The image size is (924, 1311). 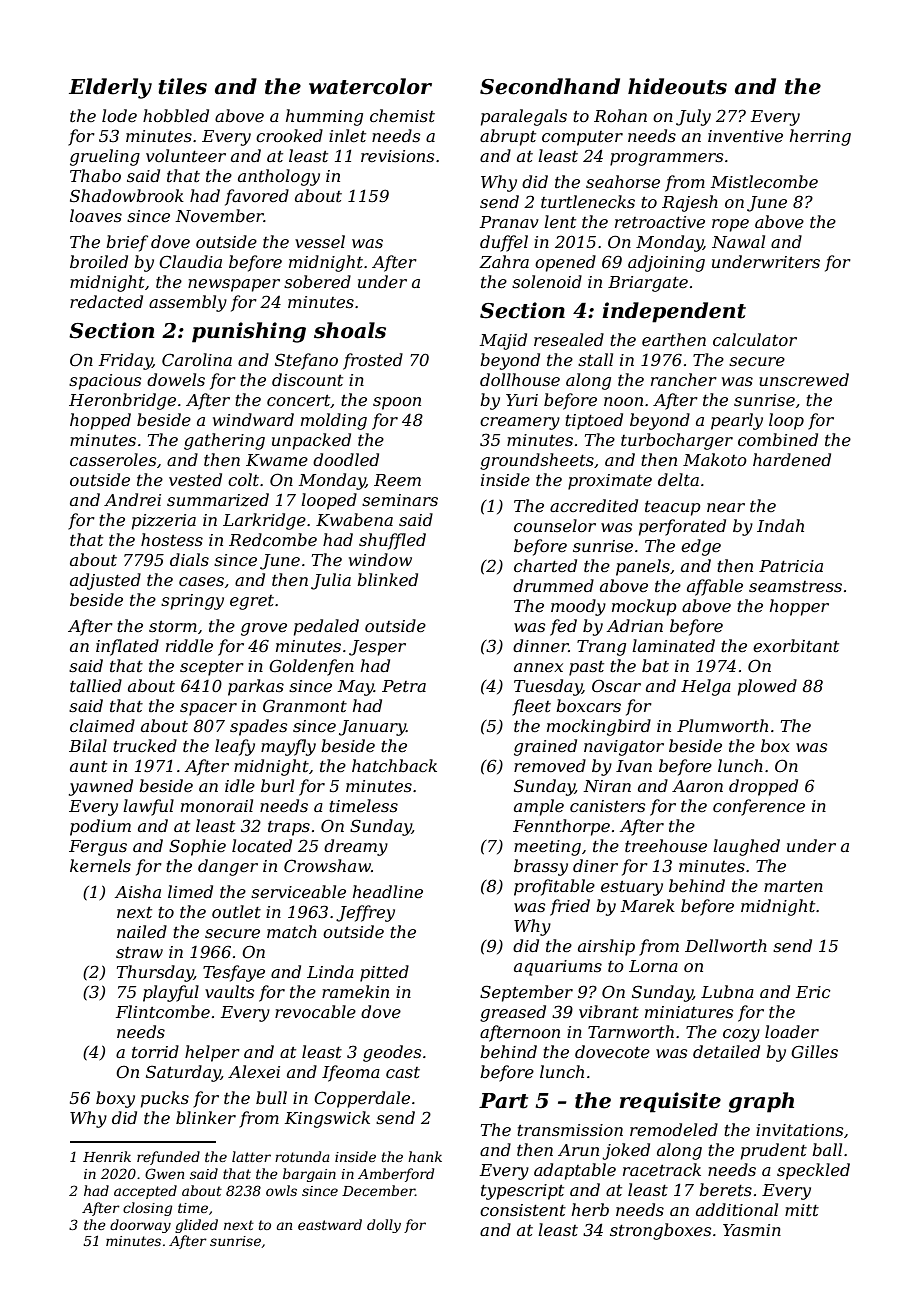 I want to click on trucked, so click(x=145, y=745).
